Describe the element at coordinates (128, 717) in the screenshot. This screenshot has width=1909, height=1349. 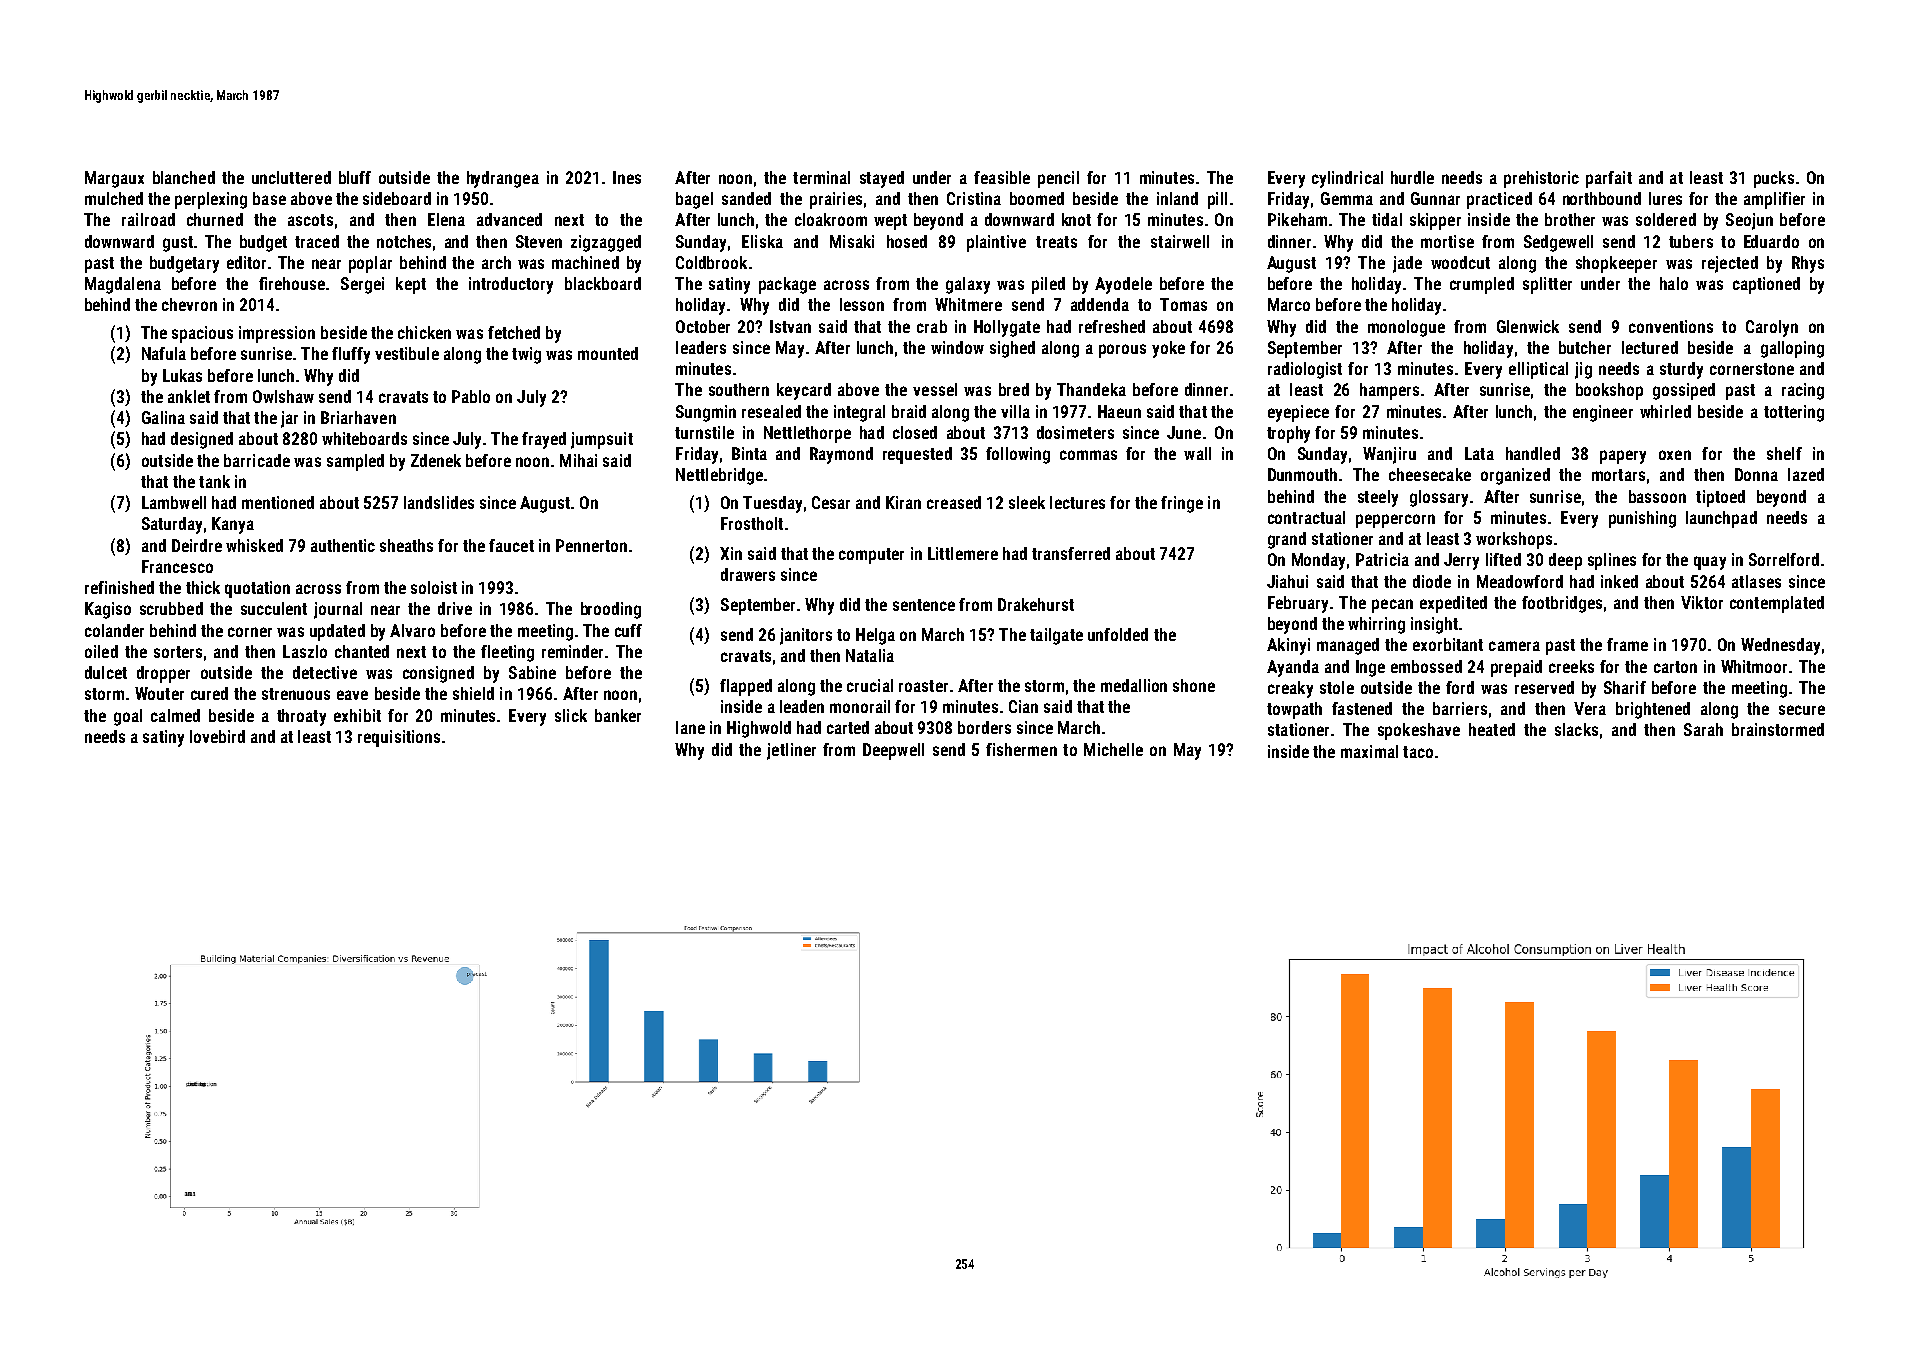
I see `goal` at that location.
